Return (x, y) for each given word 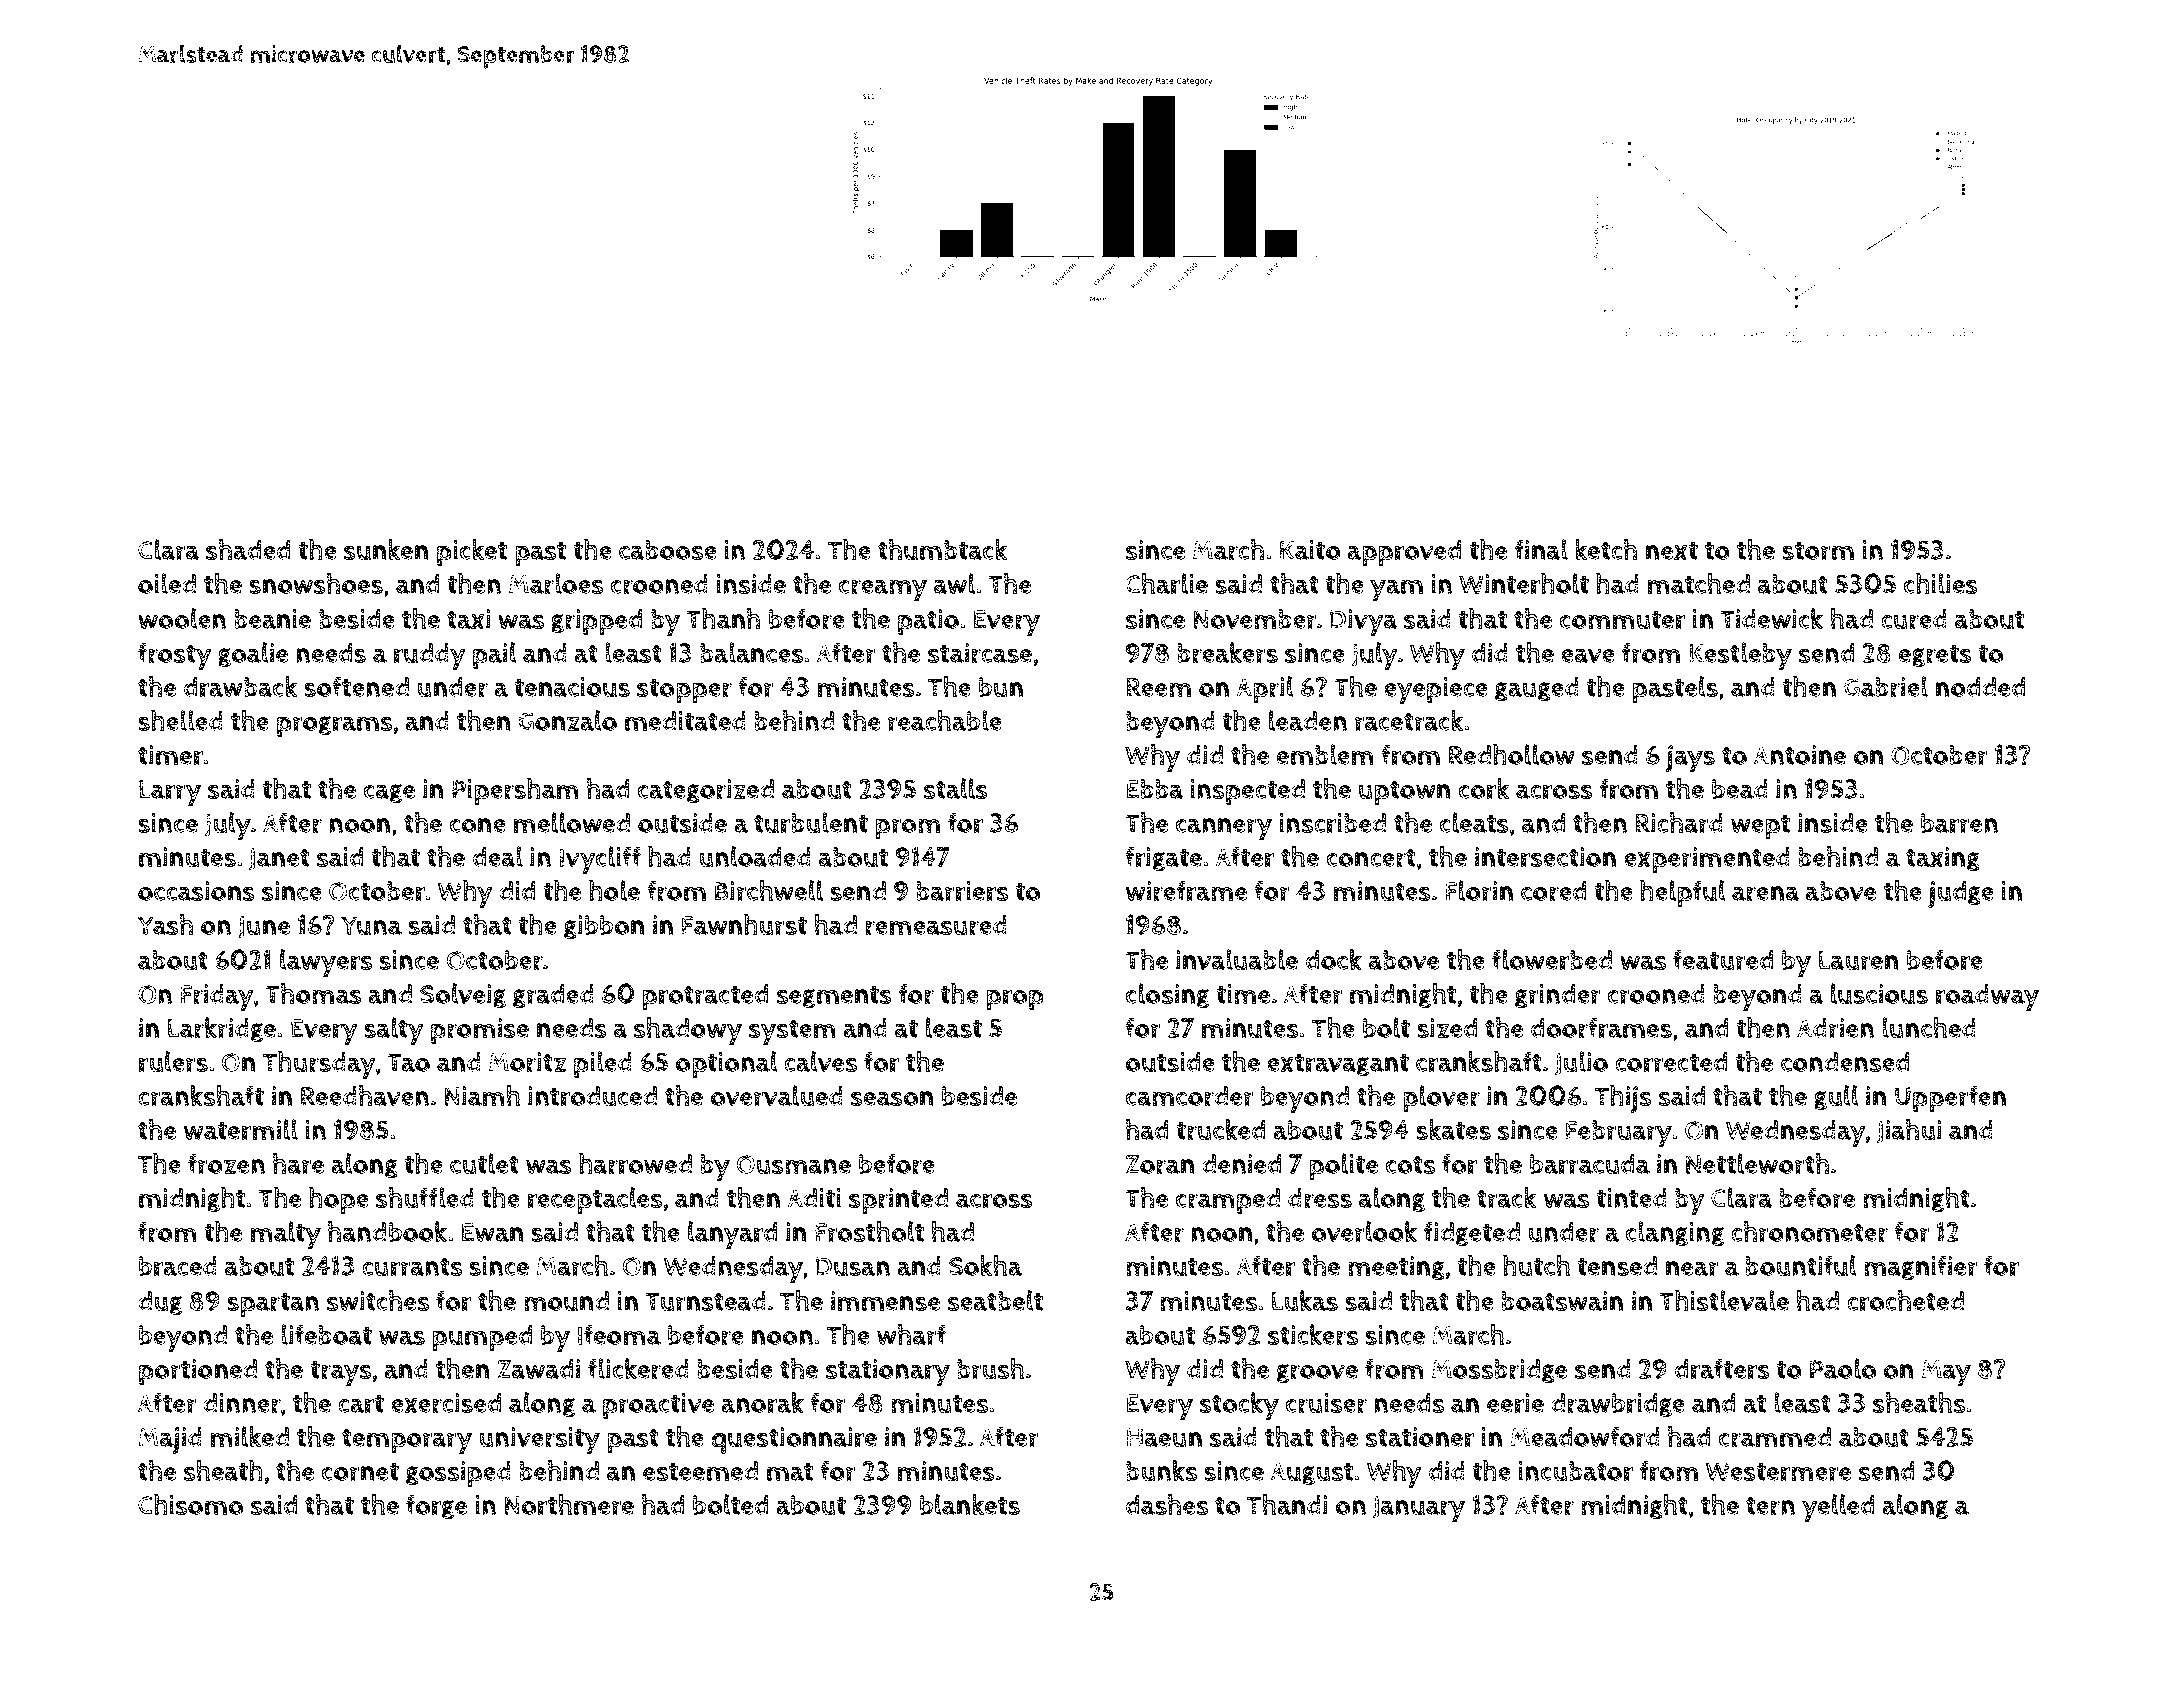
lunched (1929, 1028)
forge (436, 1506)
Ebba (1155, 789)
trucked (1220, 1130)
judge (1961, 894)
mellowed (572, 822)
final (1541, 549)
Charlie (1166, 584)
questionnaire (794, 1440)
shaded (248, 549)
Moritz (527, 1062)
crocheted (1905, 1301)
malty (286, 1235)
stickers (1313, 1335)
